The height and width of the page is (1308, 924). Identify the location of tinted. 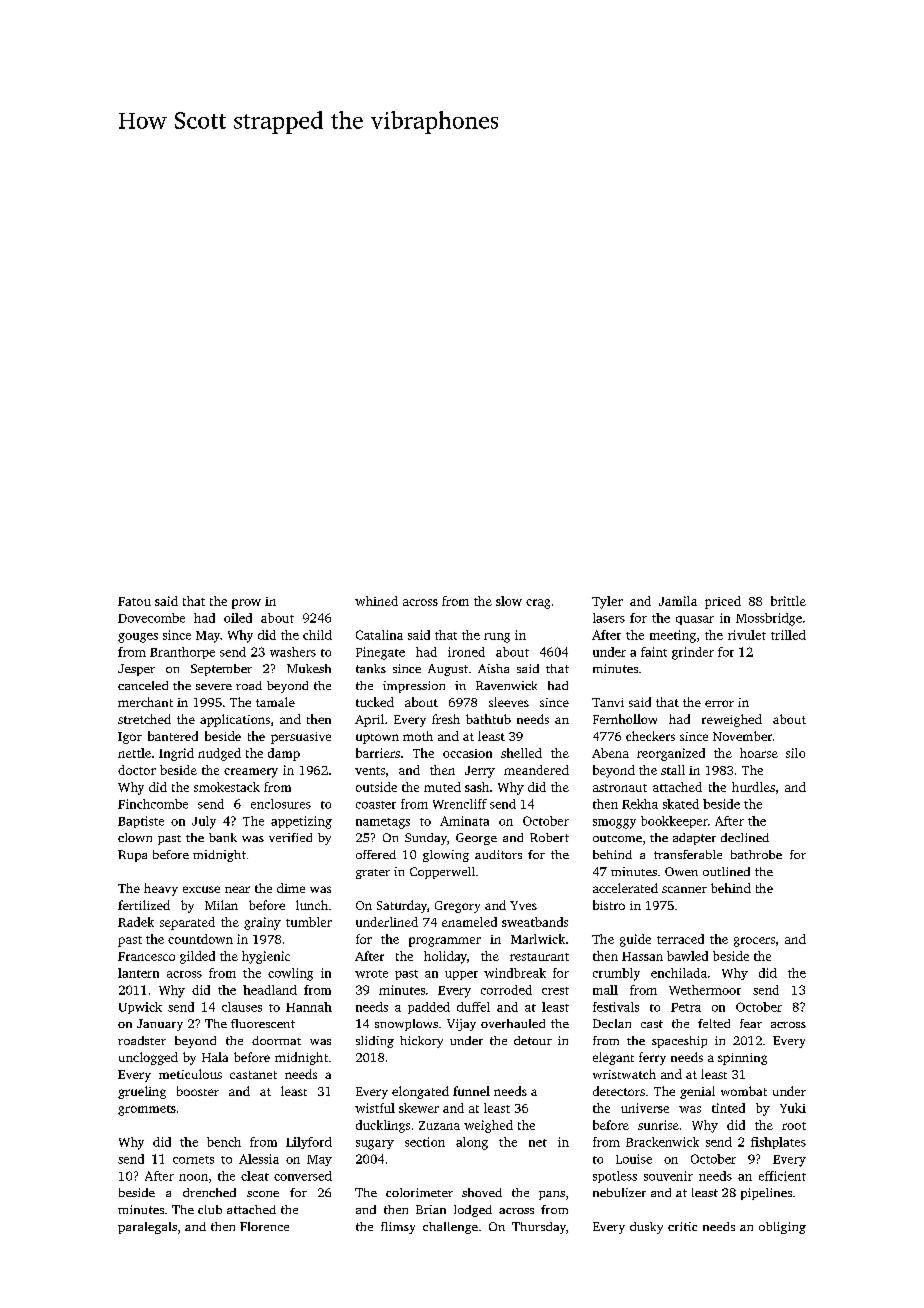
(728, 1108).
